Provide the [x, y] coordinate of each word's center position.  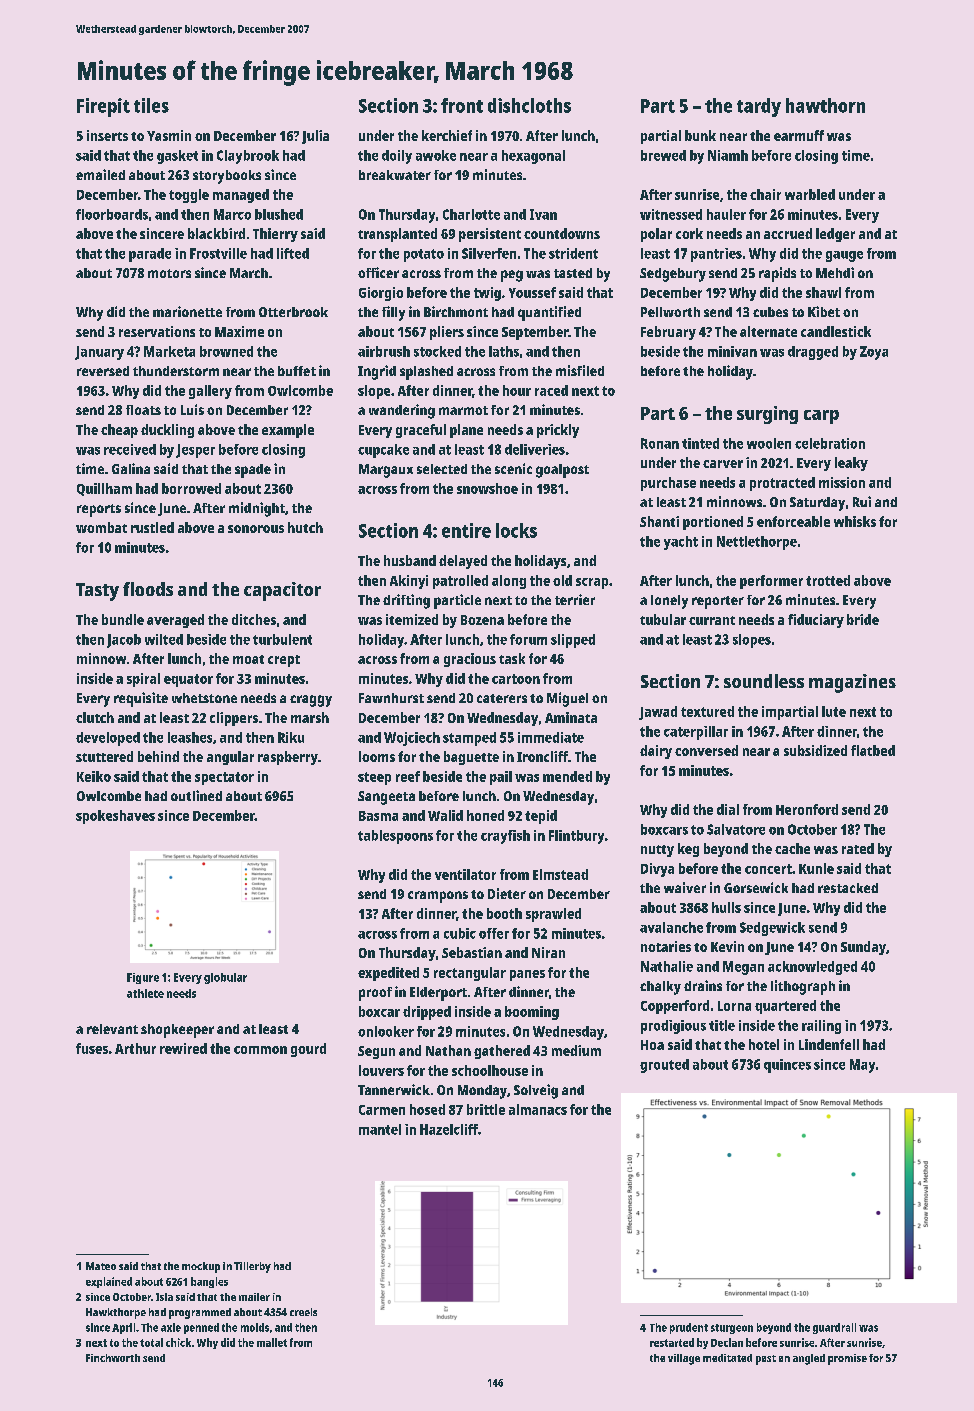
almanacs [538, 1109]
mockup [201, 1267]
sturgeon [732, 1329]
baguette [471, 758]
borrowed [191, 488]
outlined [196, 795]
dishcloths [529, 105]
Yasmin [169, 135]
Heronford [807, 809]
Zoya [874, 353]
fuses [92, 1048]
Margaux [386, 471]
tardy [759, 107]
